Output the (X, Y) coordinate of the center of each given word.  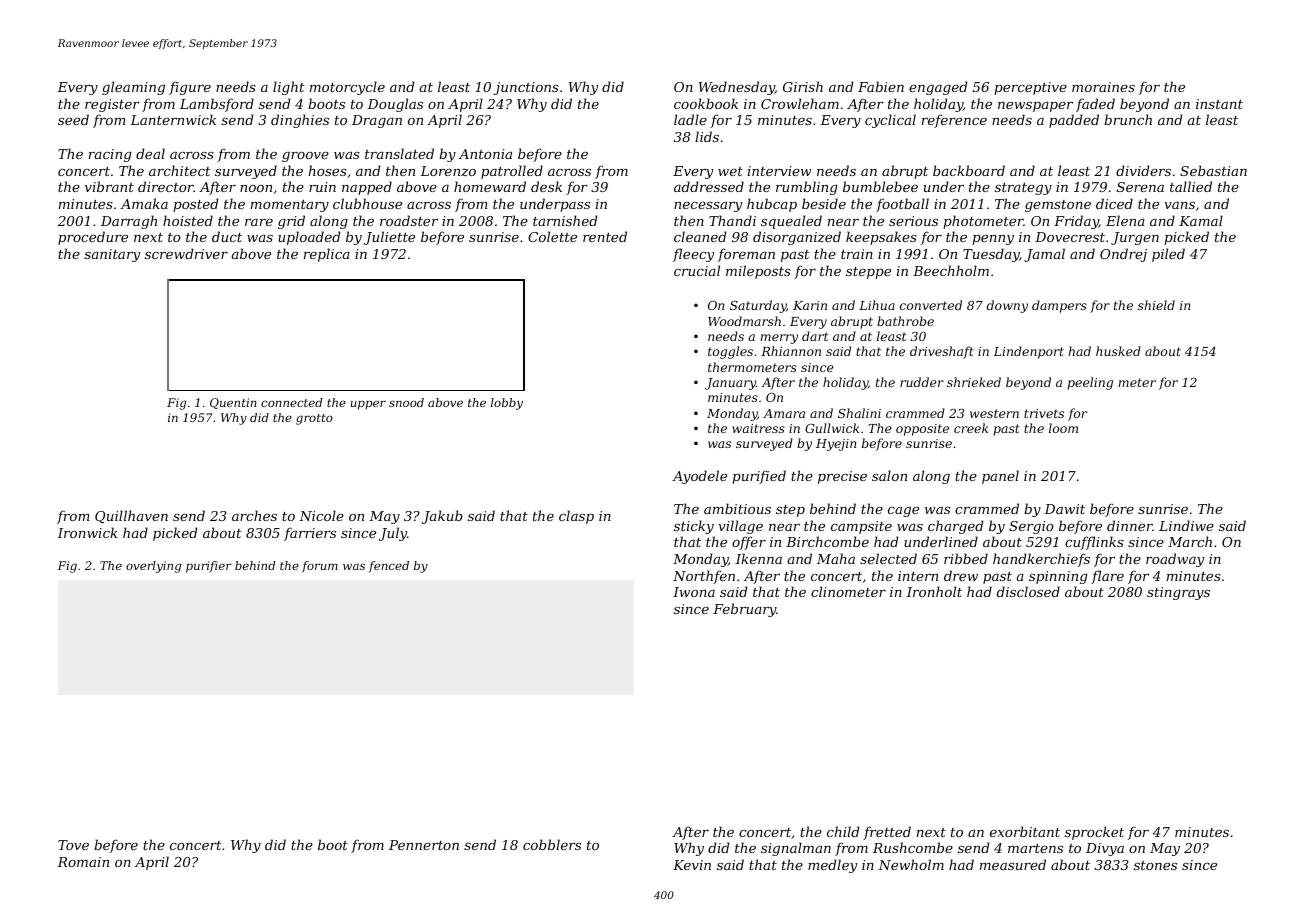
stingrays (1178, 593)
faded (1095, 105)
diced (1114, 203)
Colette (552, 236)
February (744, 610)
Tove (73, 845)
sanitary (112, 255)
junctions (526, 88)
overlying (153, 567)
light (289, 88)
